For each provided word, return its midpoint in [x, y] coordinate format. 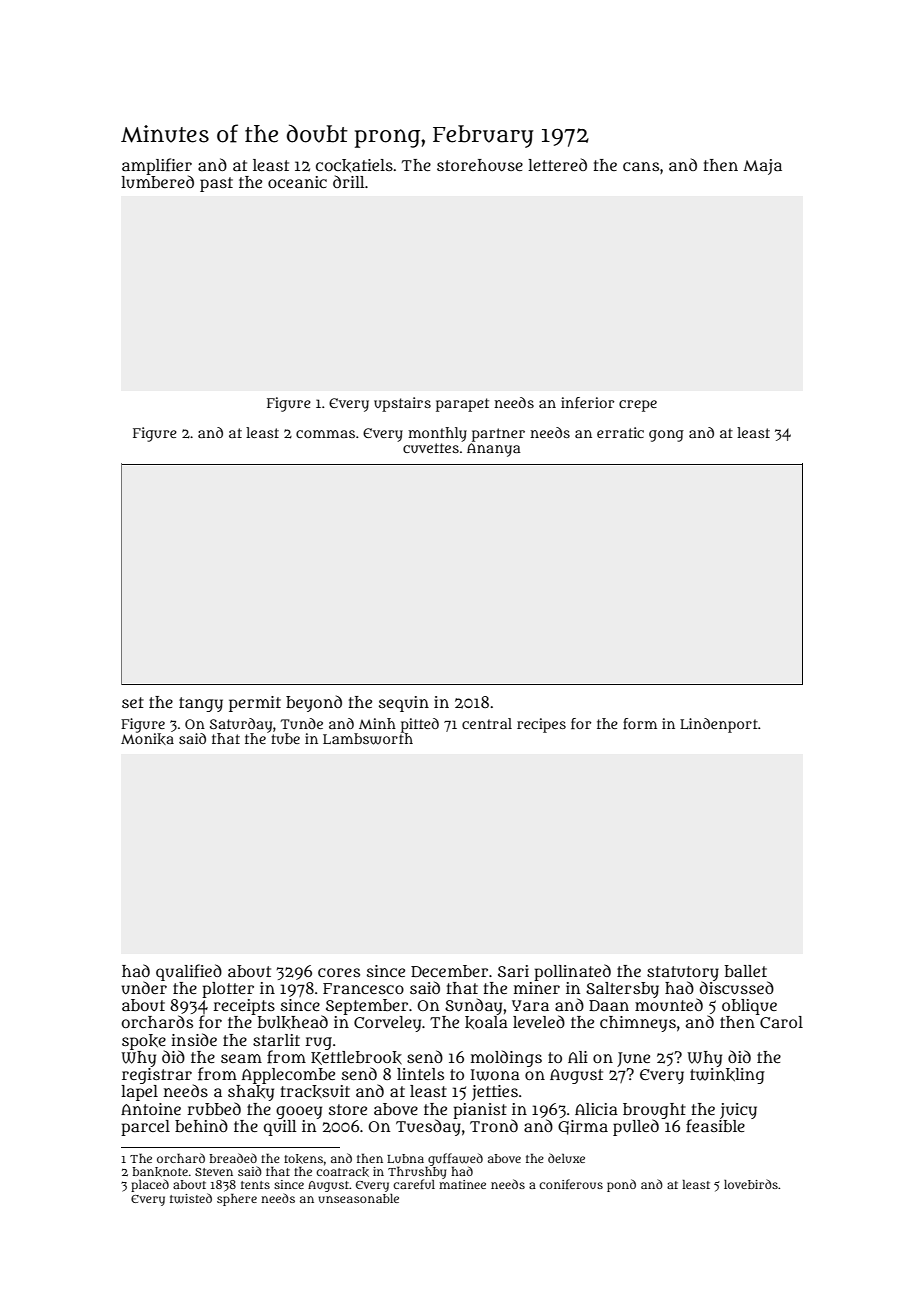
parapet [462, 405]
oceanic [297, 182]
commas [325, 434]
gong [666, 436]
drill [349, 181]
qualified [189, 972]
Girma [583, 1127]
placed [150, 1185]
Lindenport [719, 725]
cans [641, 166]
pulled [636, 1127]
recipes [541, 725]
